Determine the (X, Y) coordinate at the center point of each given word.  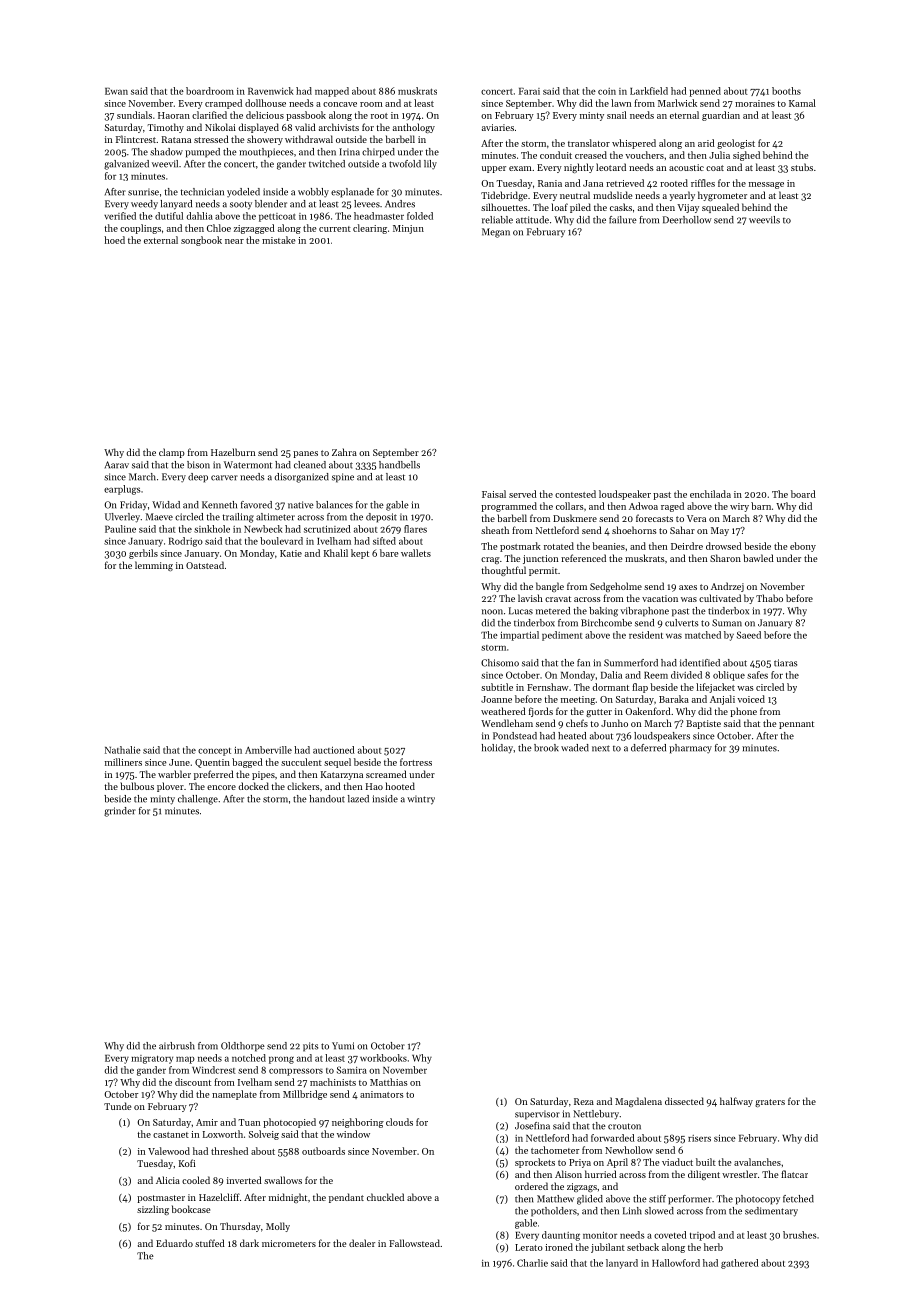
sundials (134, 115)
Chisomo (500, 663)
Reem (656, 675)
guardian (721, 116)
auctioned (334, 750)
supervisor (537, 1115)
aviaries (498, 127)
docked (253, 786)
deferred (648, 748)
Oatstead (205, 565)
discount (193, 1082)
